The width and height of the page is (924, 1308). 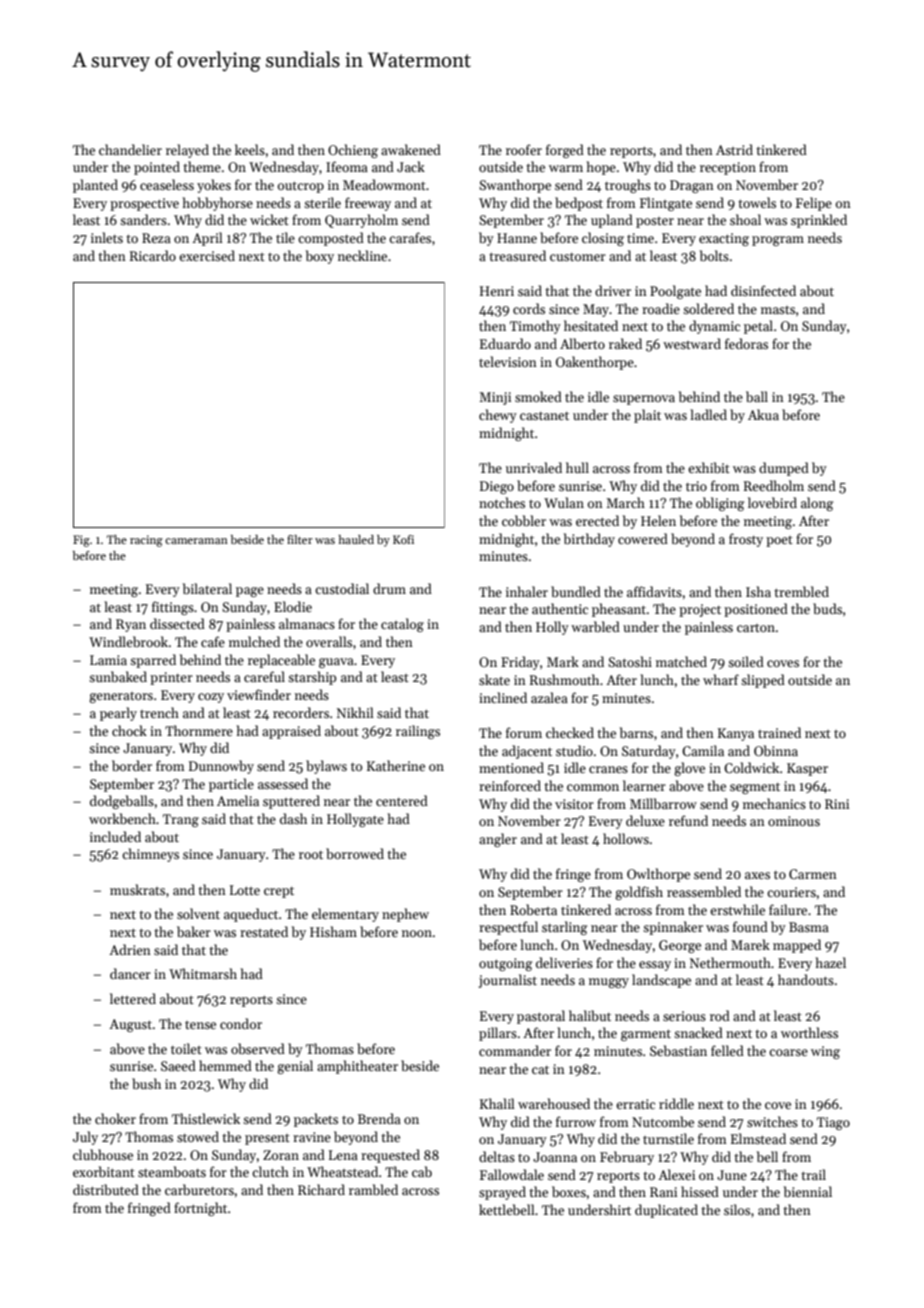 I want to click on restated, so click(x=264, y=931).
